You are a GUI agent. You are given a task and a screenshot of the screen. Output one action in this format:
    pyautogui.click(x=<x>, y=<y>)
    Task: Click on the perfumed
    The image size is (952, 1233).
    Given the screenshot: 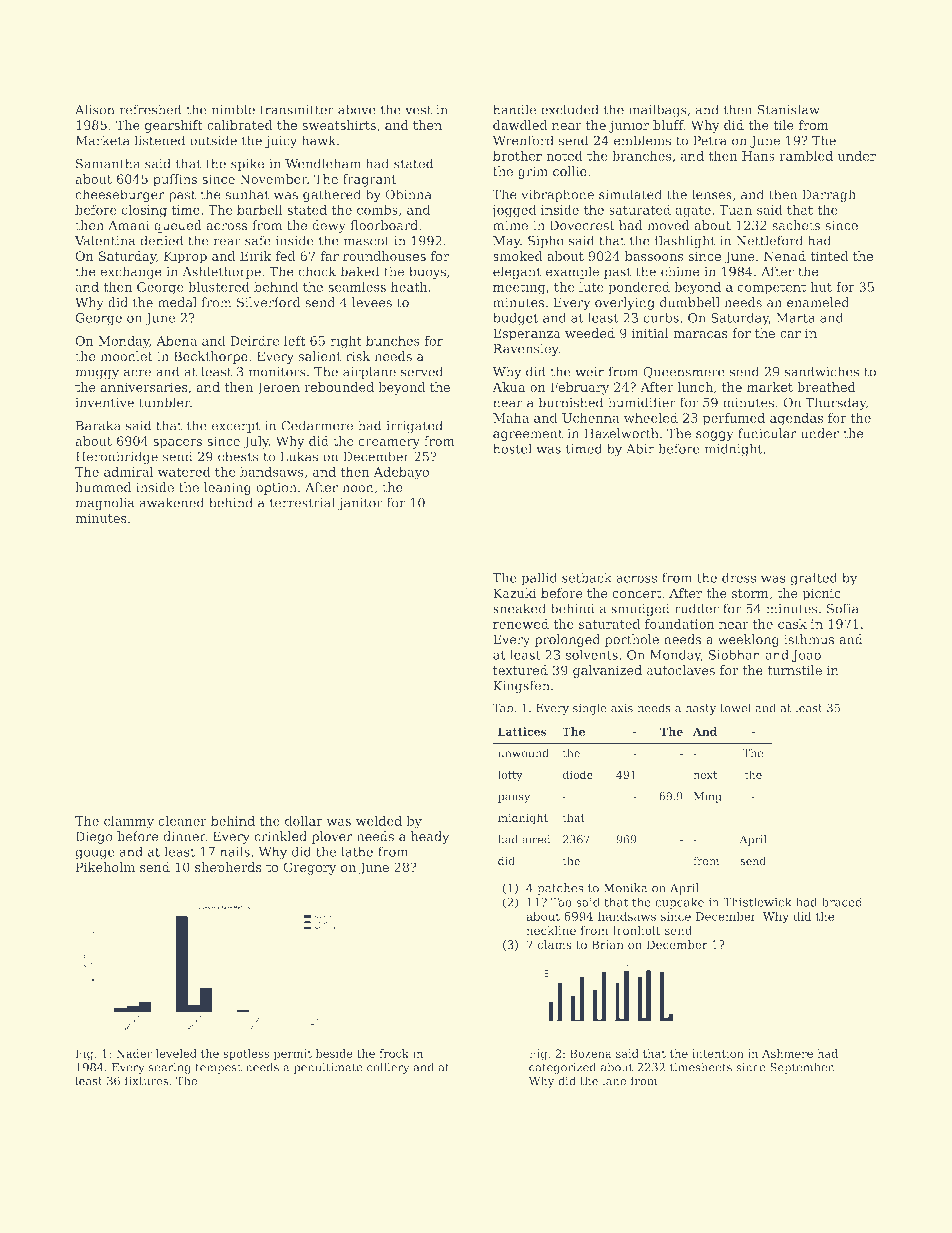 What is the action you would take?
    pyautogui.click(x=734, y=419)
